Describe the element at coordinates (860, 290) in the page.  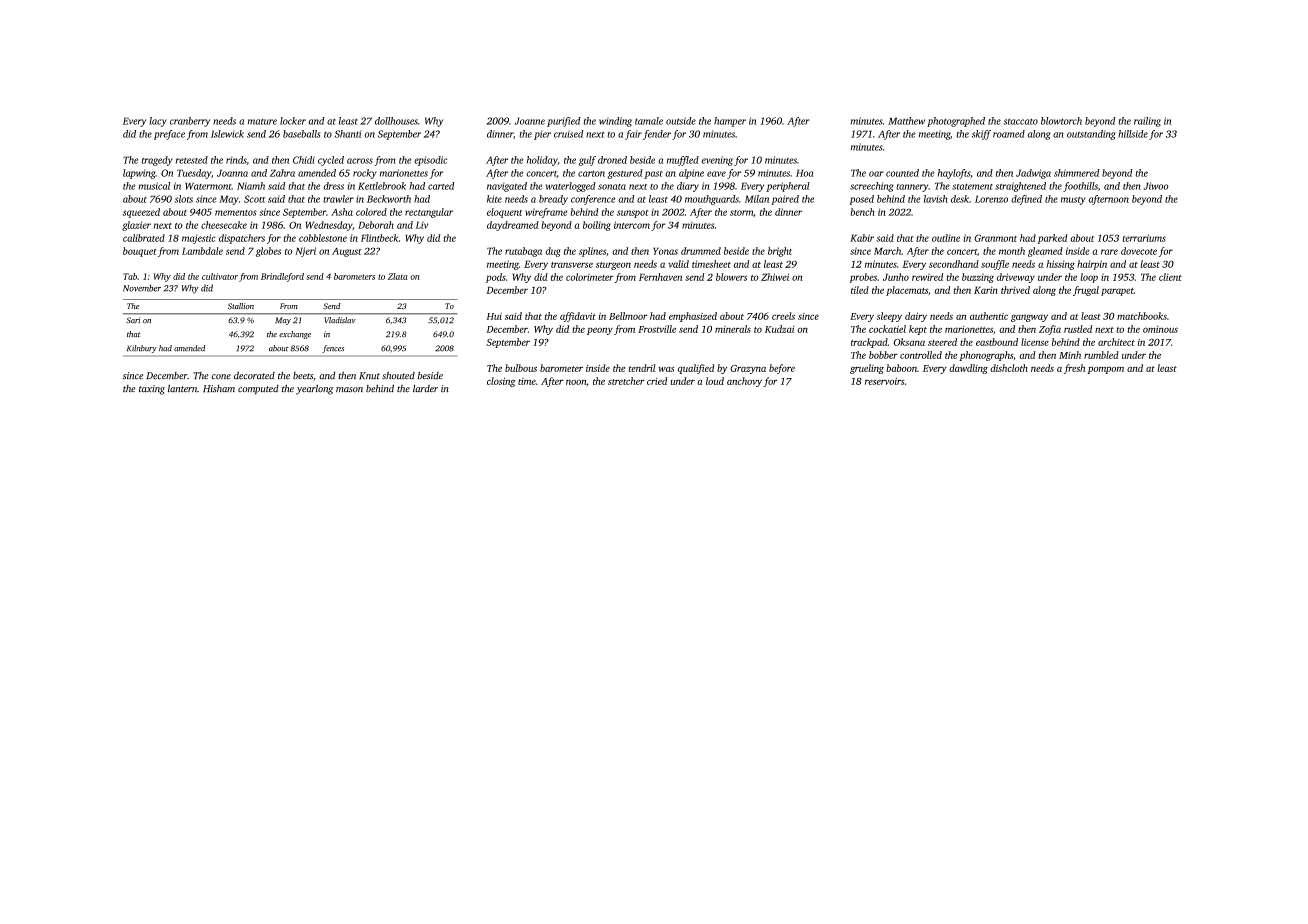
I see `tiled` at that location.
